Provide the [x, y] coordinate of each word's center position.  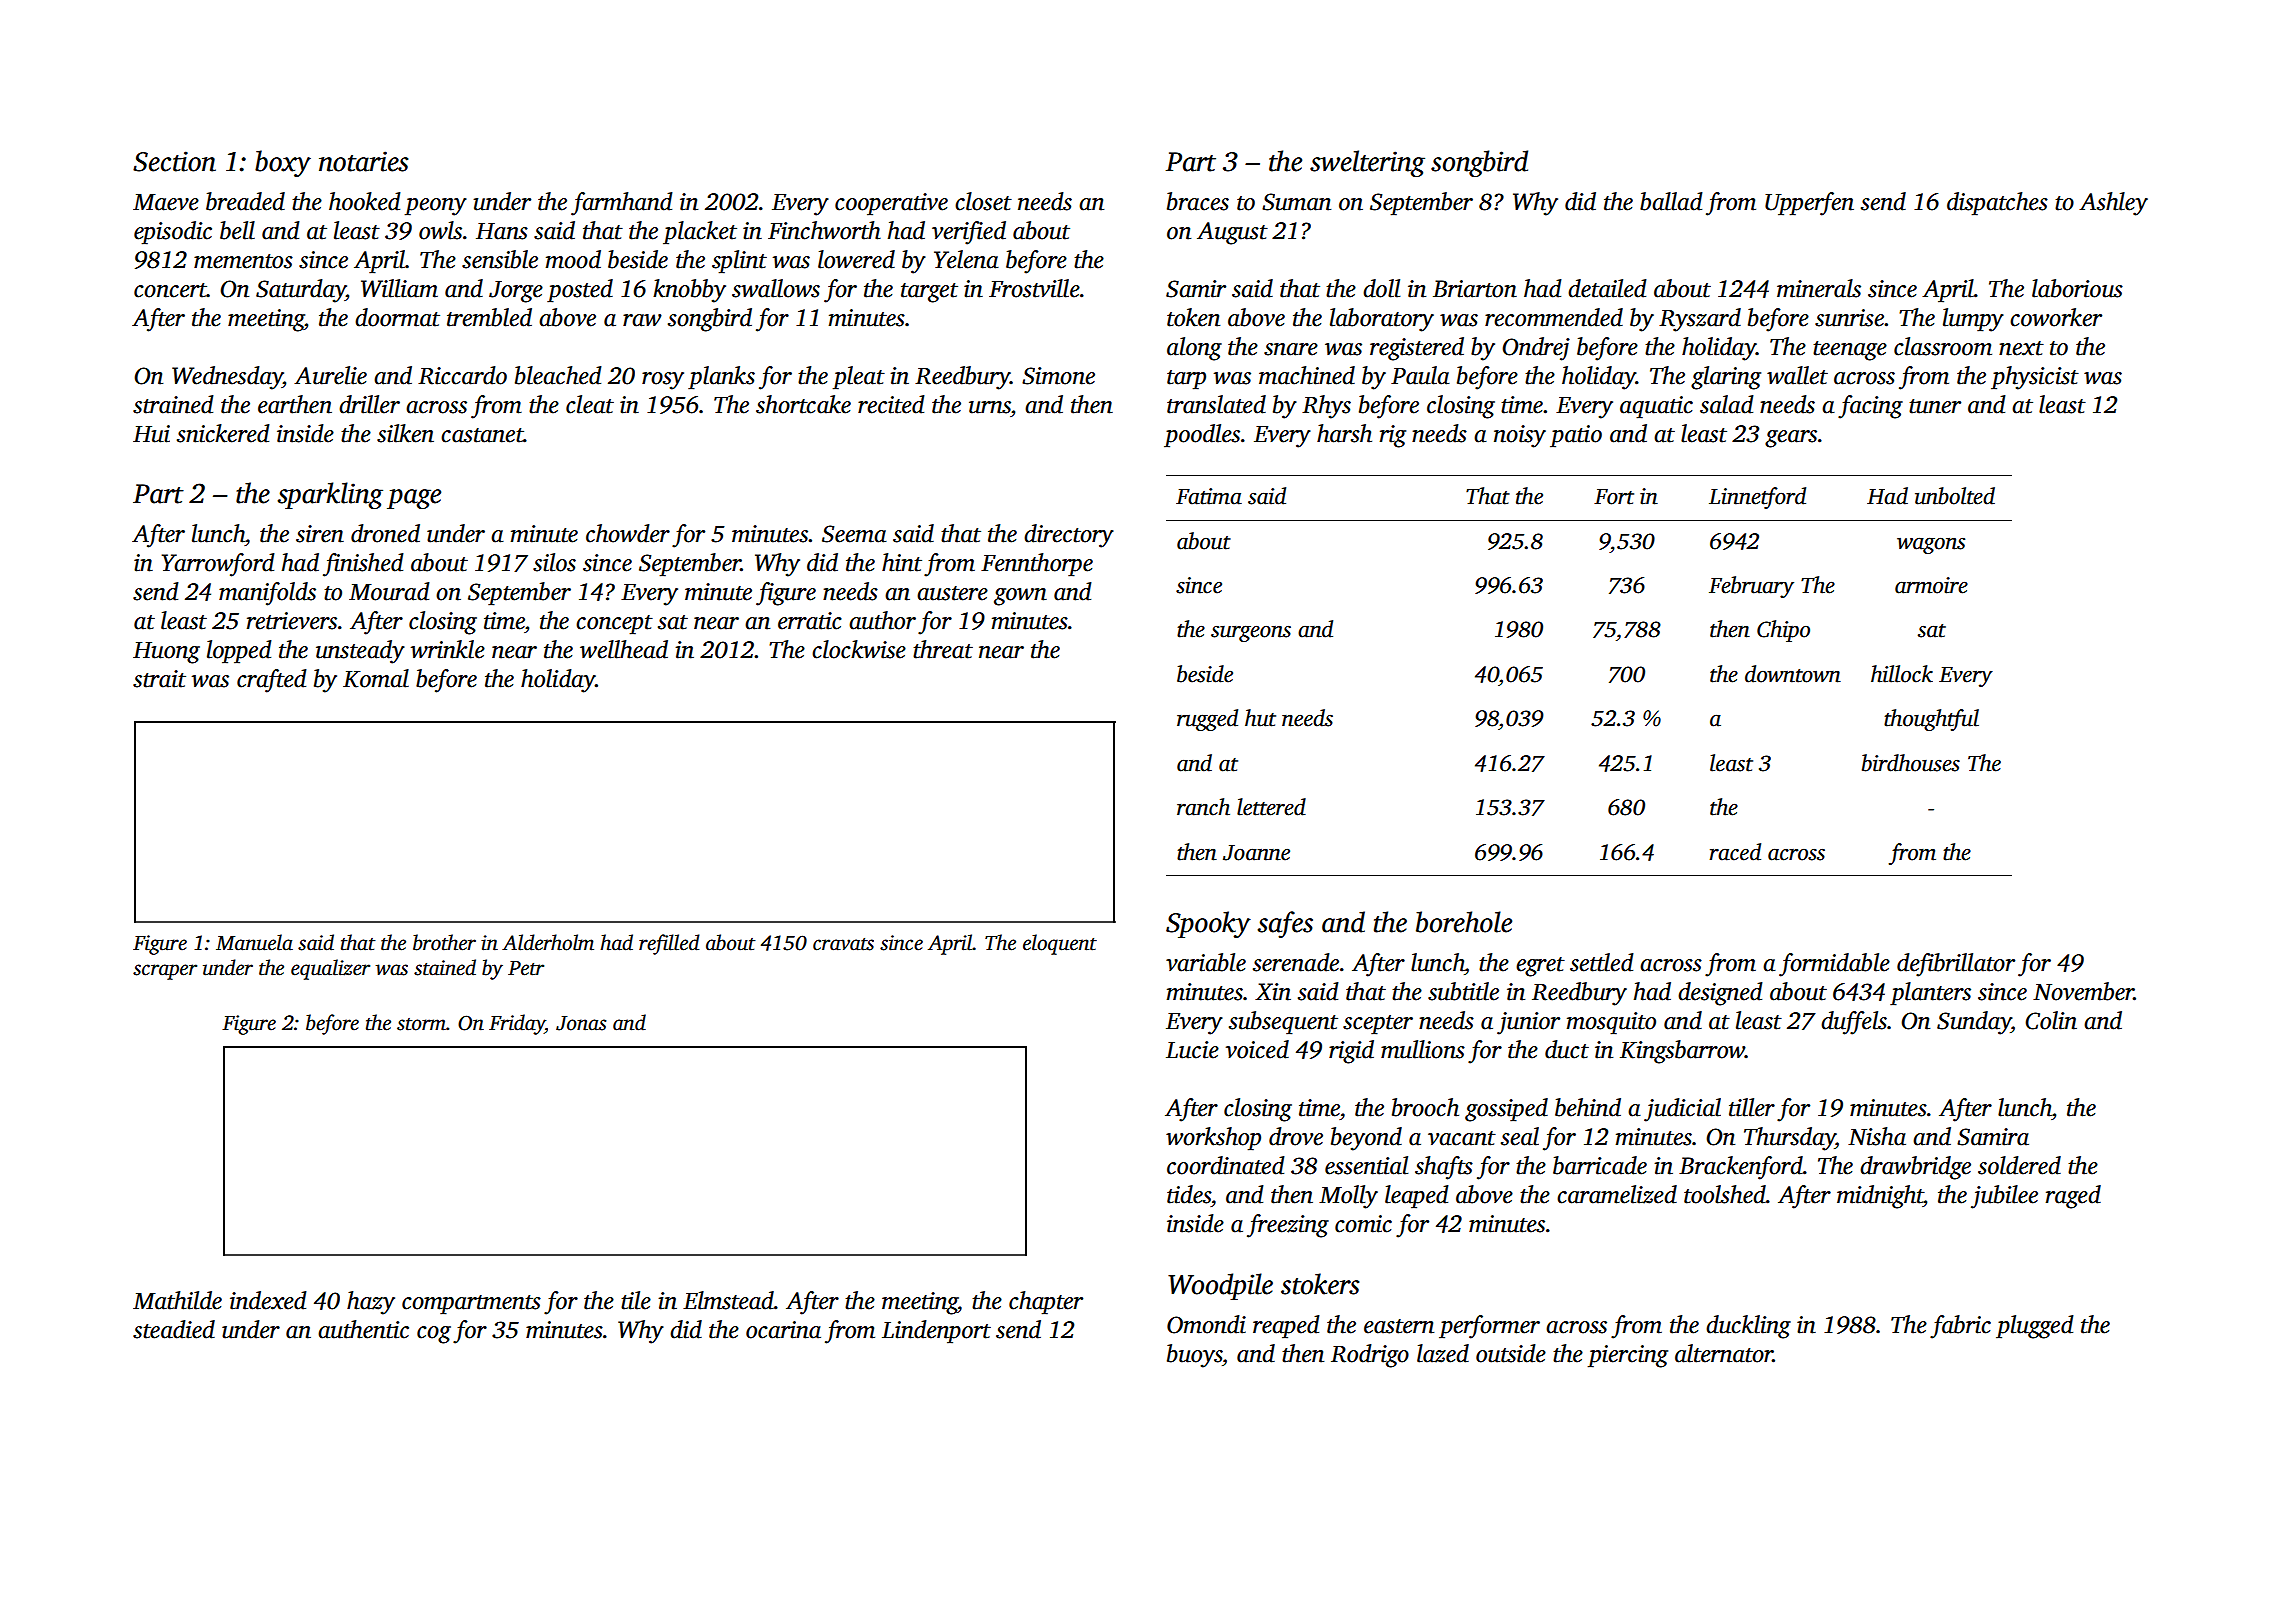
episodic [173, 233]
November [2083, 991]
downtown [1793, 674]
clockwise [859, 649]
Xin [1273, 992]
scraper [165, 972]
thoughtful [1931, 720]
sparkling [330, 495]
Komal [376, 678]
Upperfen [1809, 204]
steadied [174, 1329]
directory [1069, 536]
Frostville [1034, 288]
